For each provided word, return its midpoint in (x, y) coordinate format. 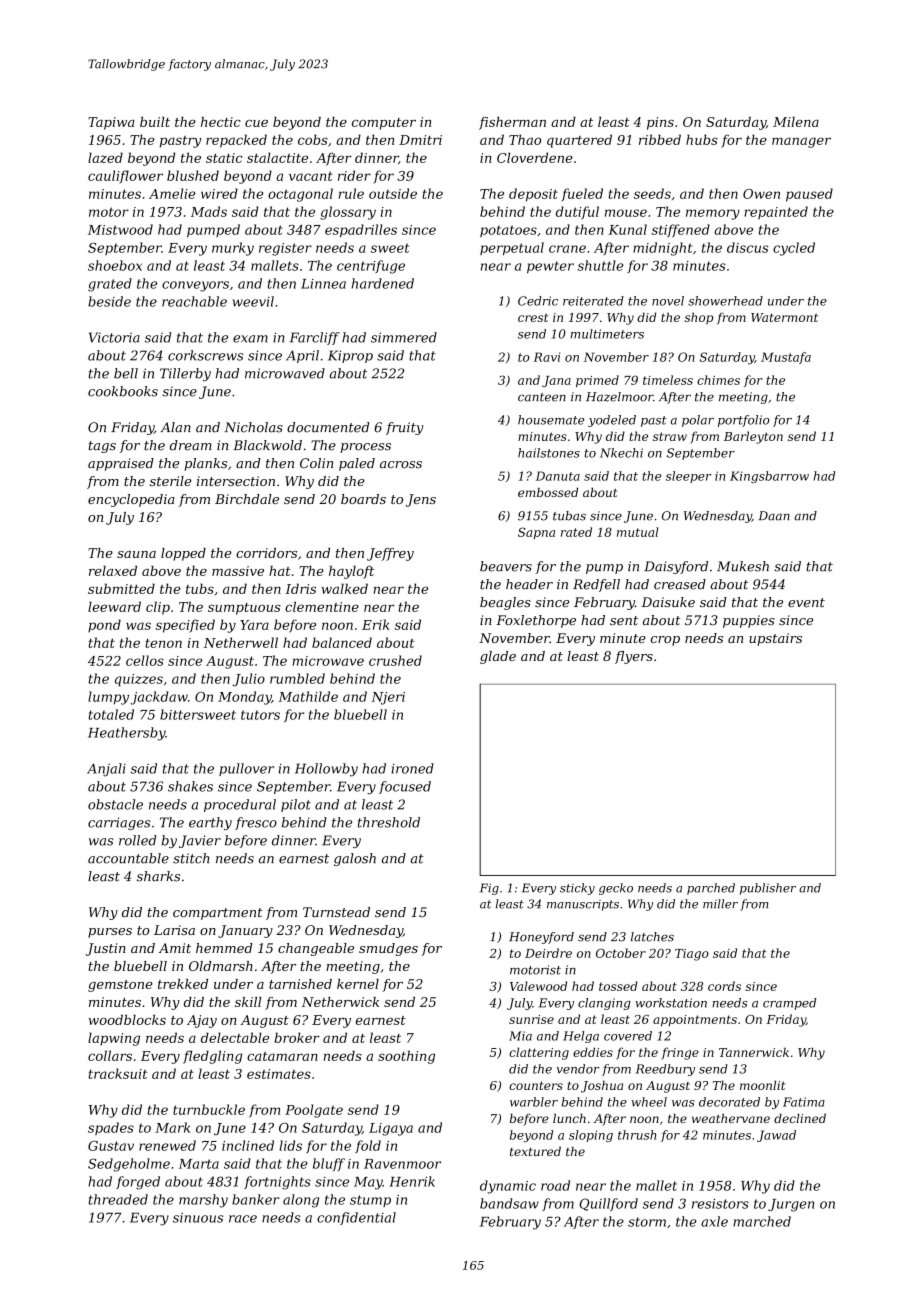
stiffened (681, 230)
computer (384, 124)
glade (498, 657)
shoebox (115, 265)
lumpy (108, 698)
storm (647, 1222)
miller (720, 904)
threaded (118, 1199)
